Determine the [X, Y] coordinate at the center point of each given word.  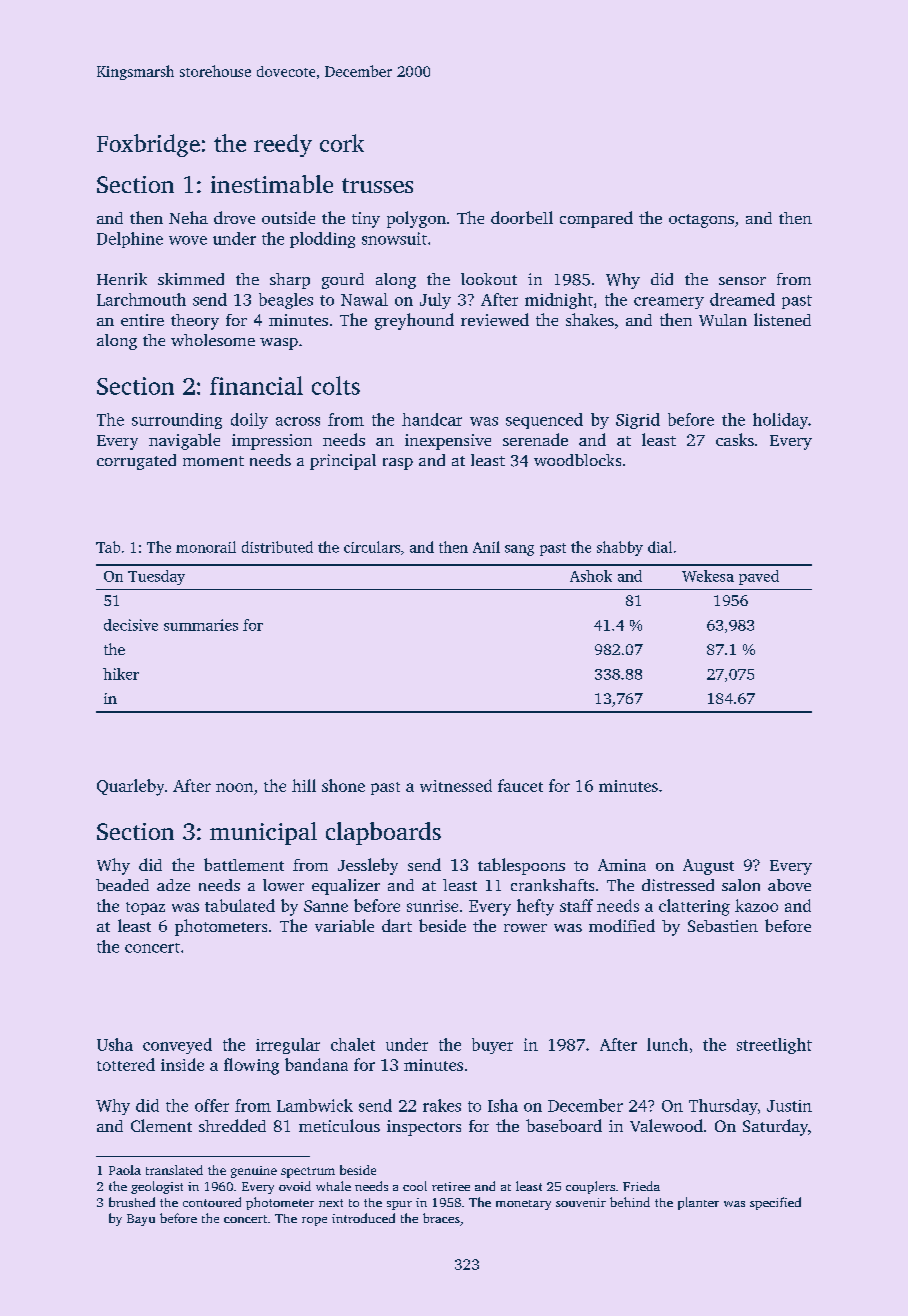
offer [212, 1105]
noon [234, 787]
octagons [701, 221]
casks [735, 439]
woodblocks [577, 460]
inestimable [272, 184]
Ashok [591, 576]
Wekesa [708, 576]
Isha [503, 1105]
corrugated [136, 462]
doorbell [522, 217]
